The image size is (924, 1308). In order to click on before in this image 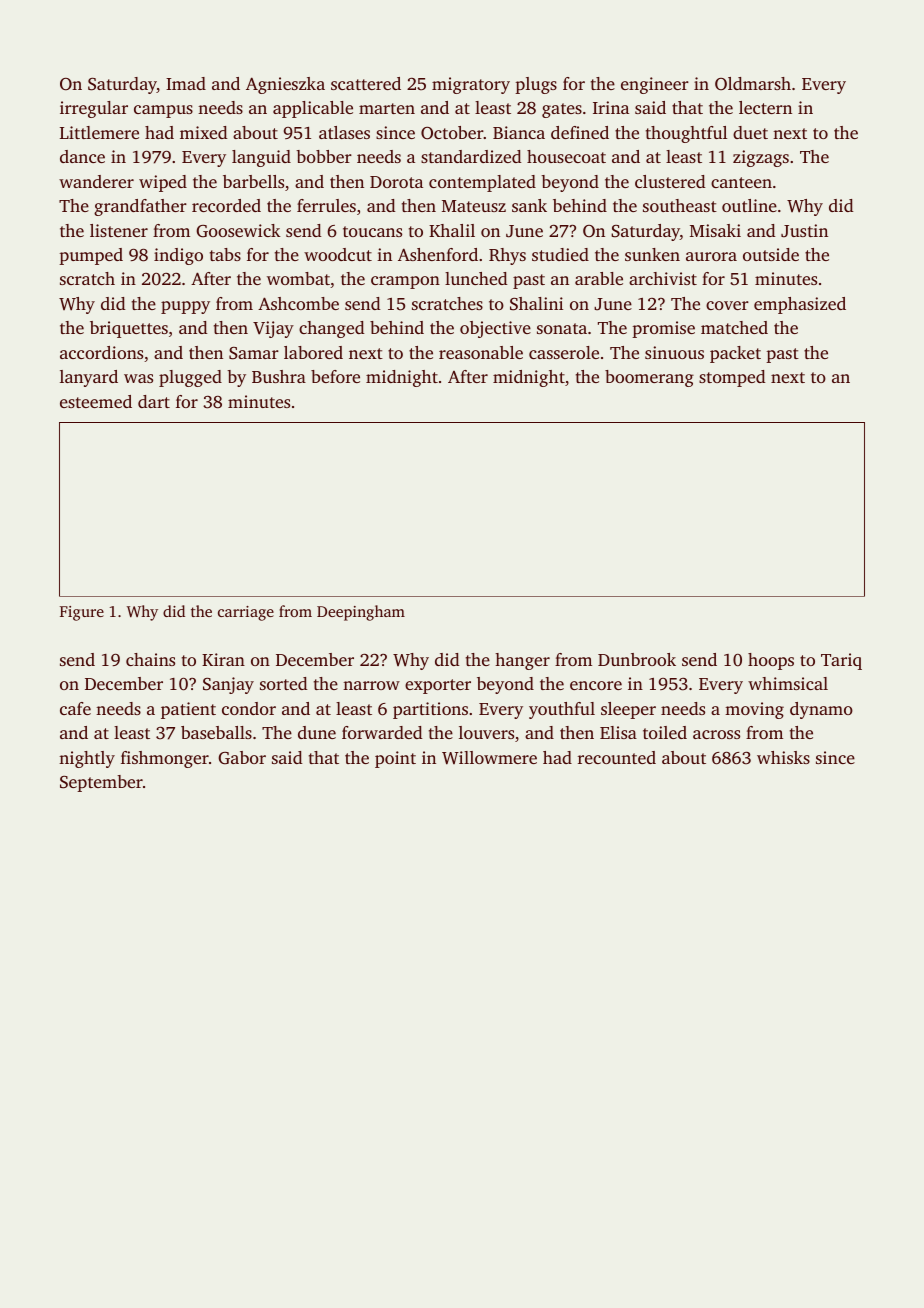, I will do `click(335, 376)`.
